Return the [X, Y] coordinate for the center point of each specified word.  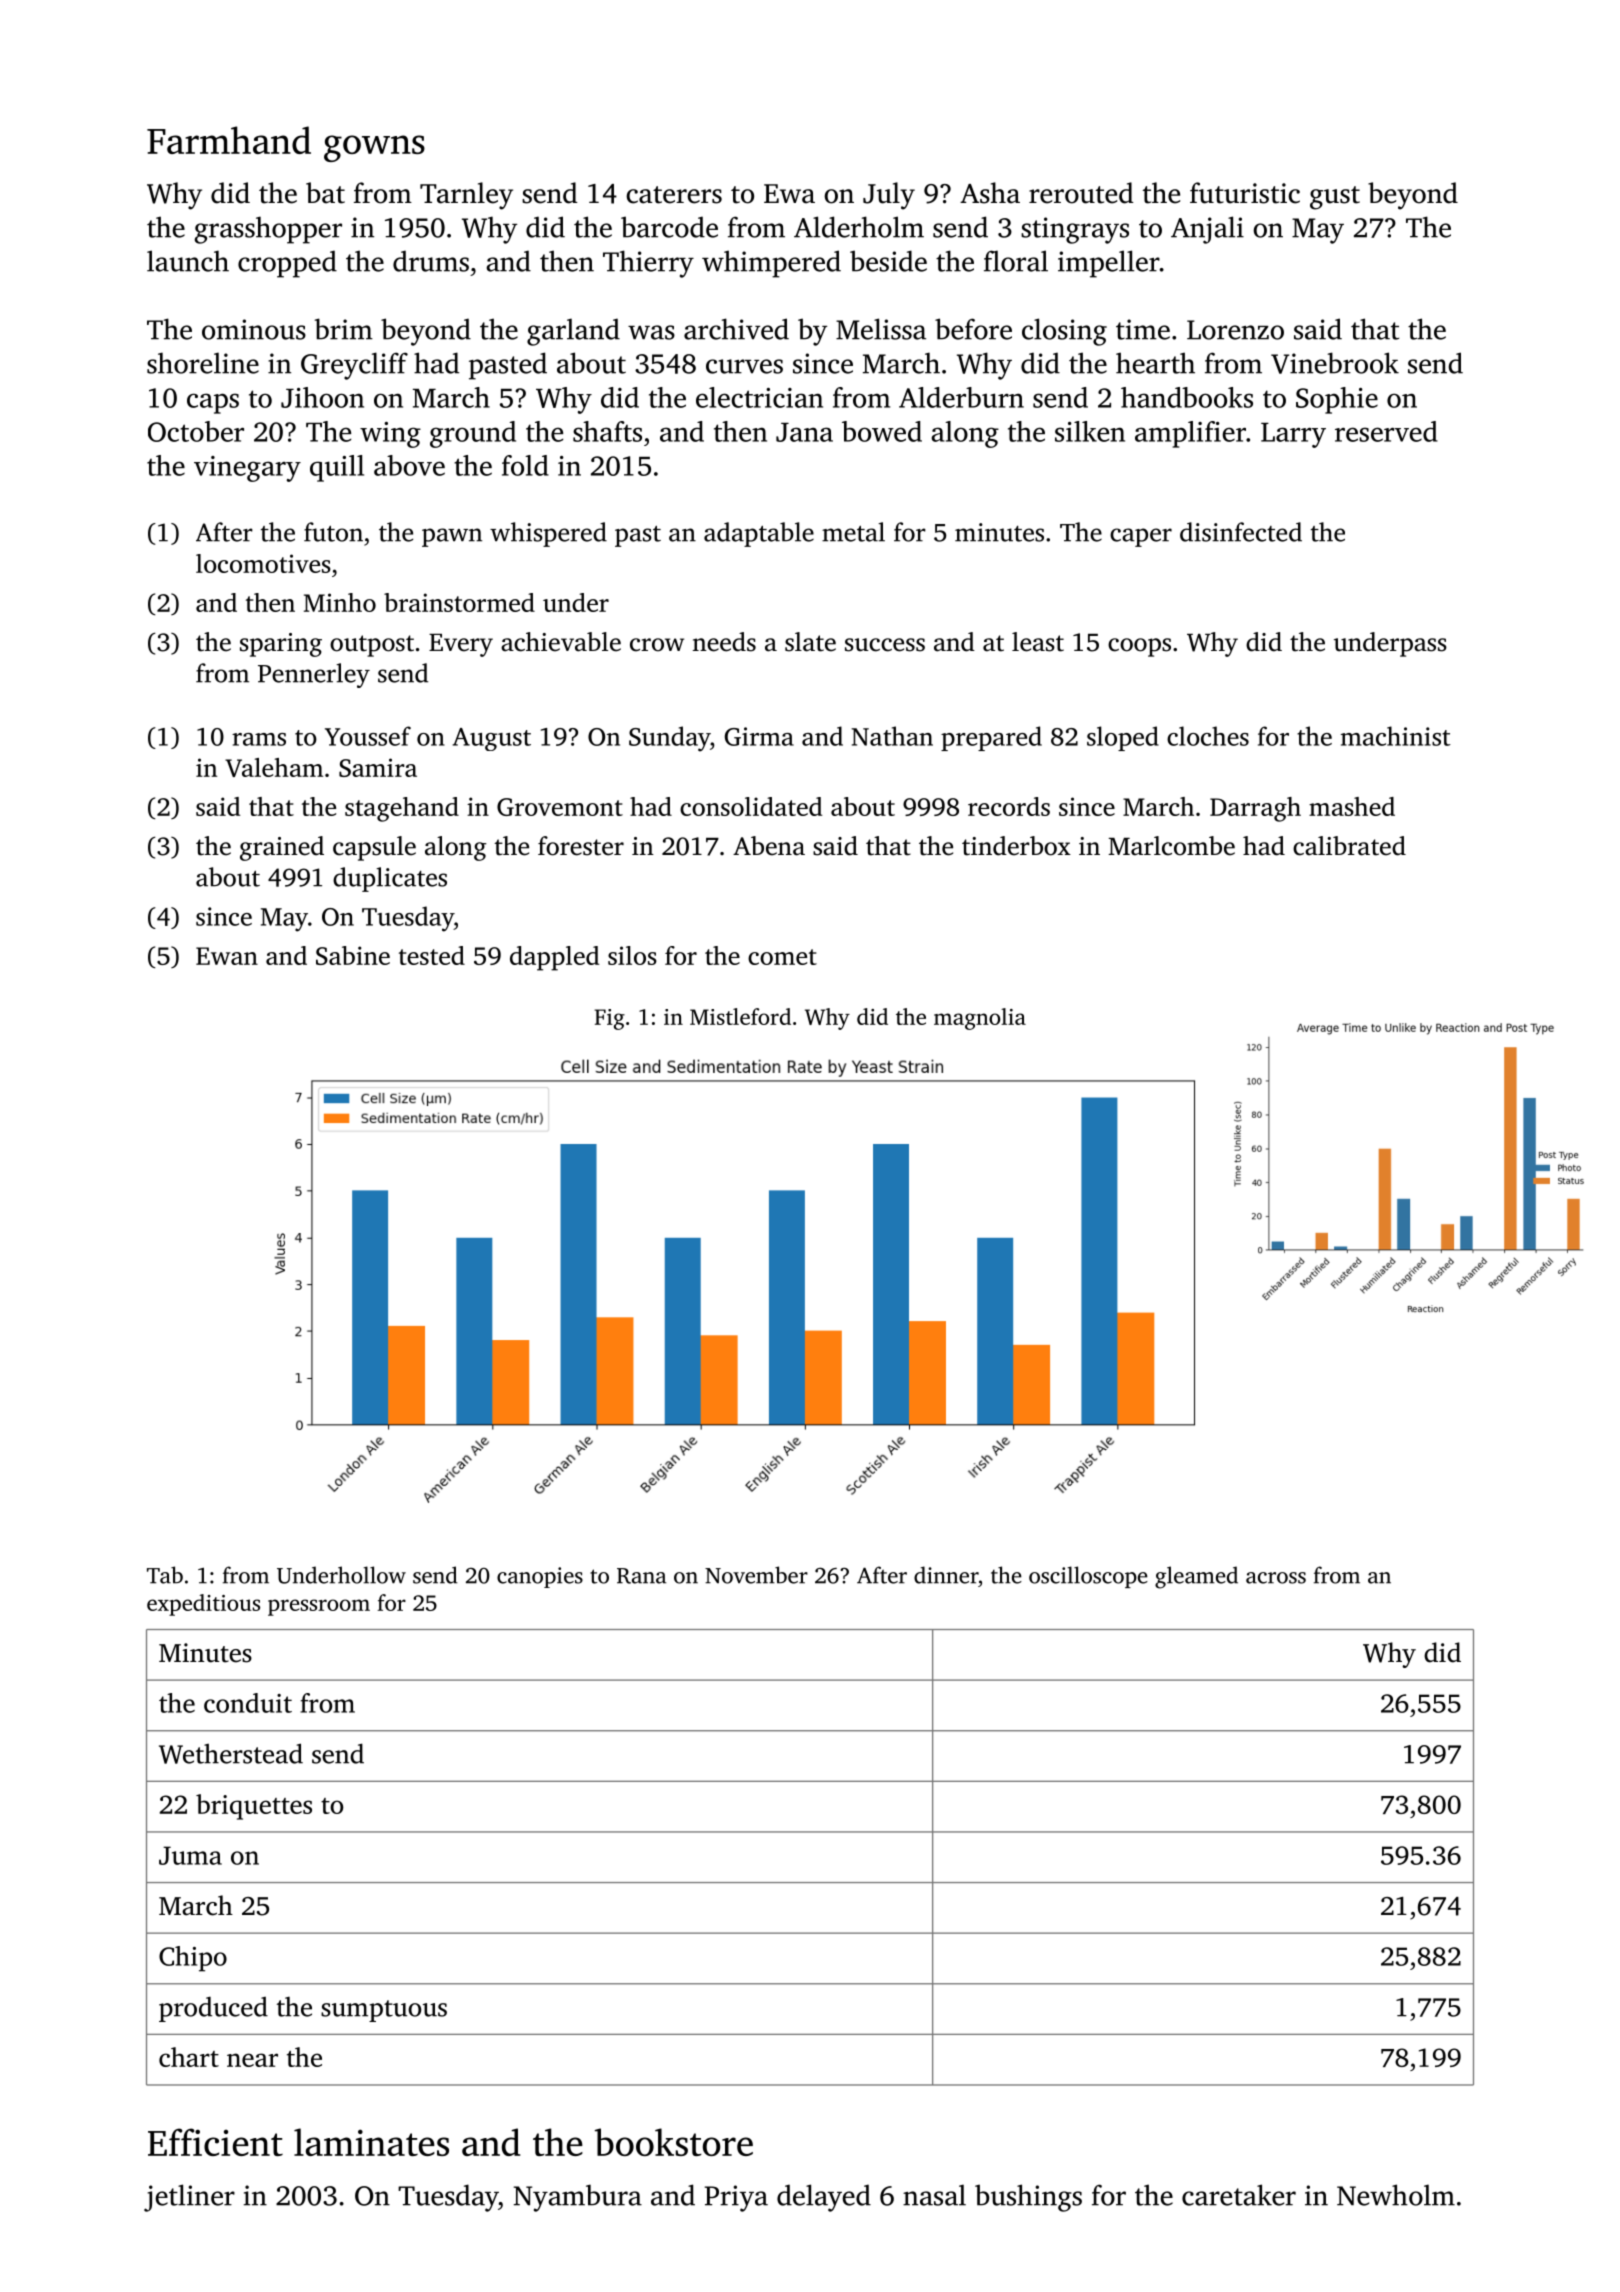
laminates [371, 2142]
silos [632, 955]
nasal [934, 2195]
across [1276, 1578]
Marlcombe [1171, 846]
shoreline [203, 363]
